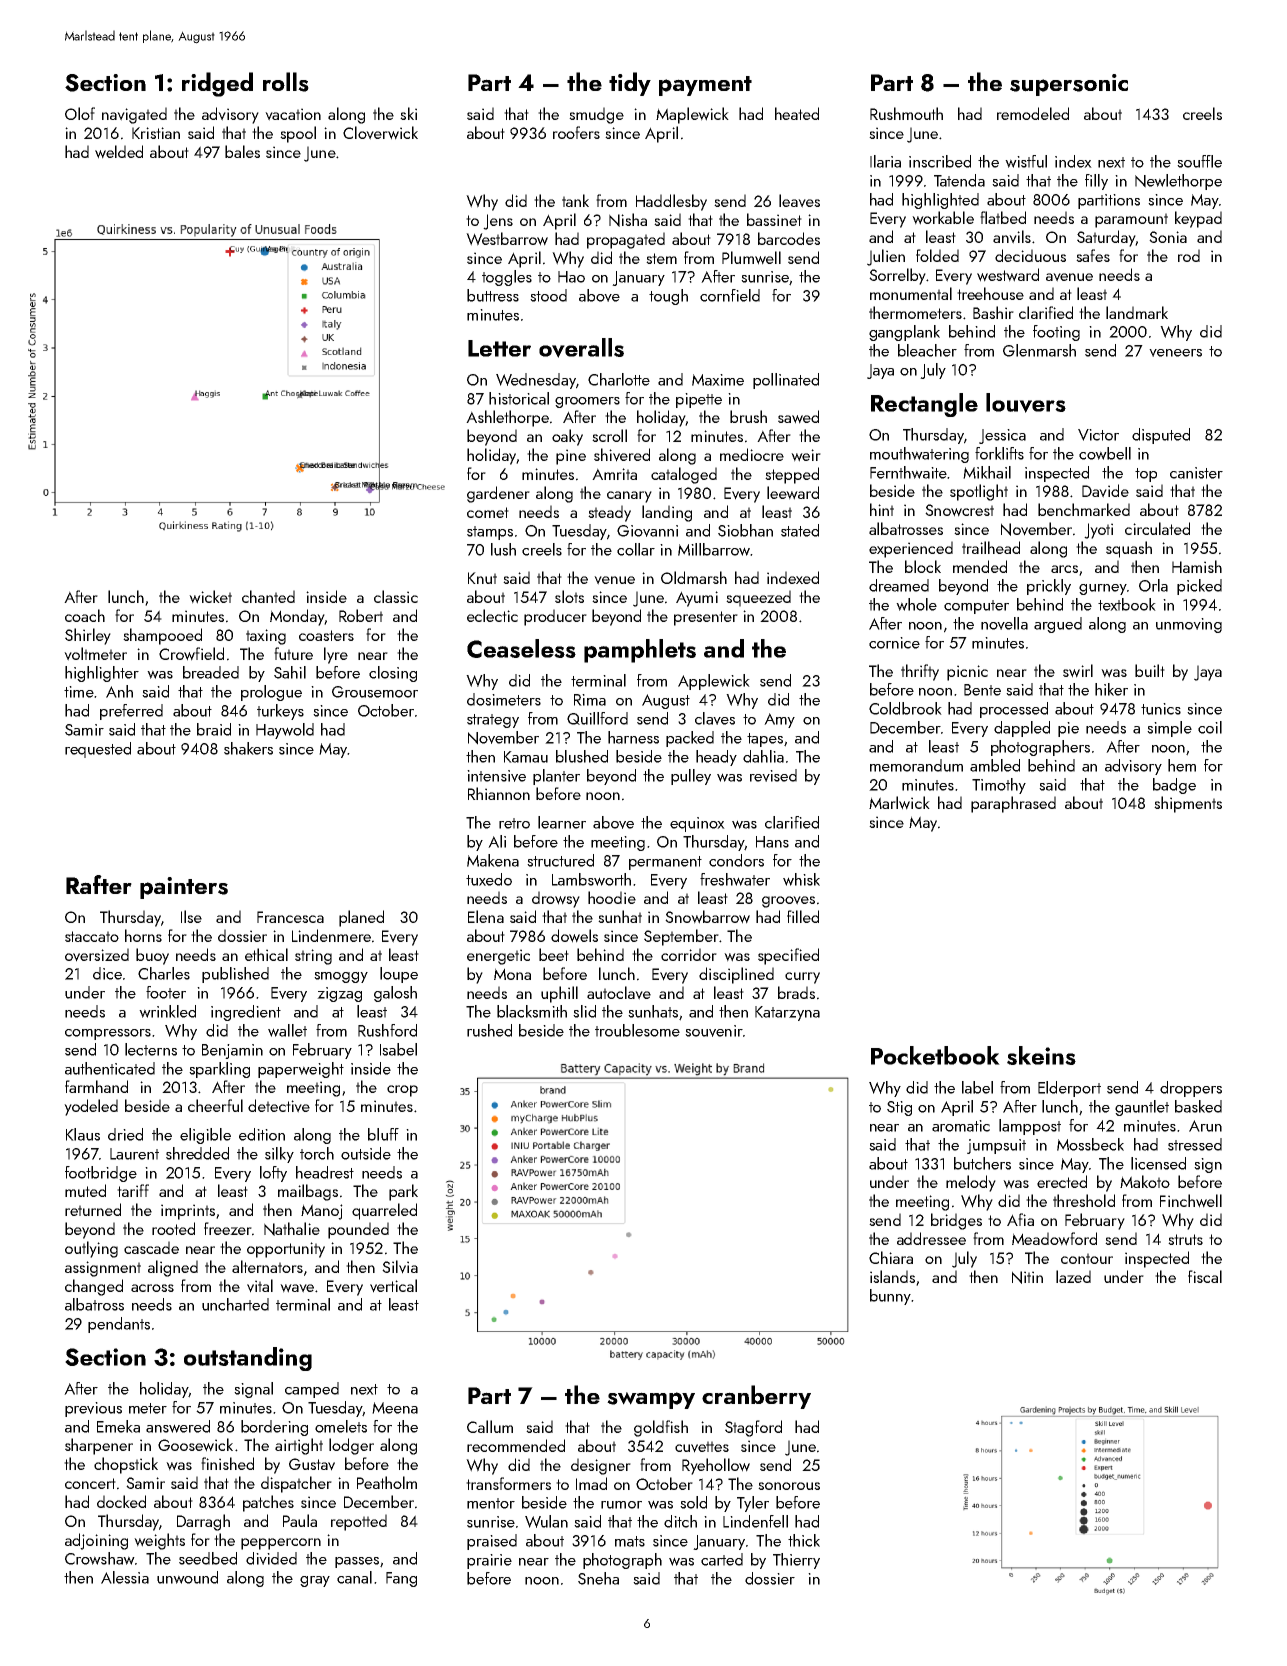 This document has height=1666, width=1287. I want to click on footing, so click(1056, 333).
